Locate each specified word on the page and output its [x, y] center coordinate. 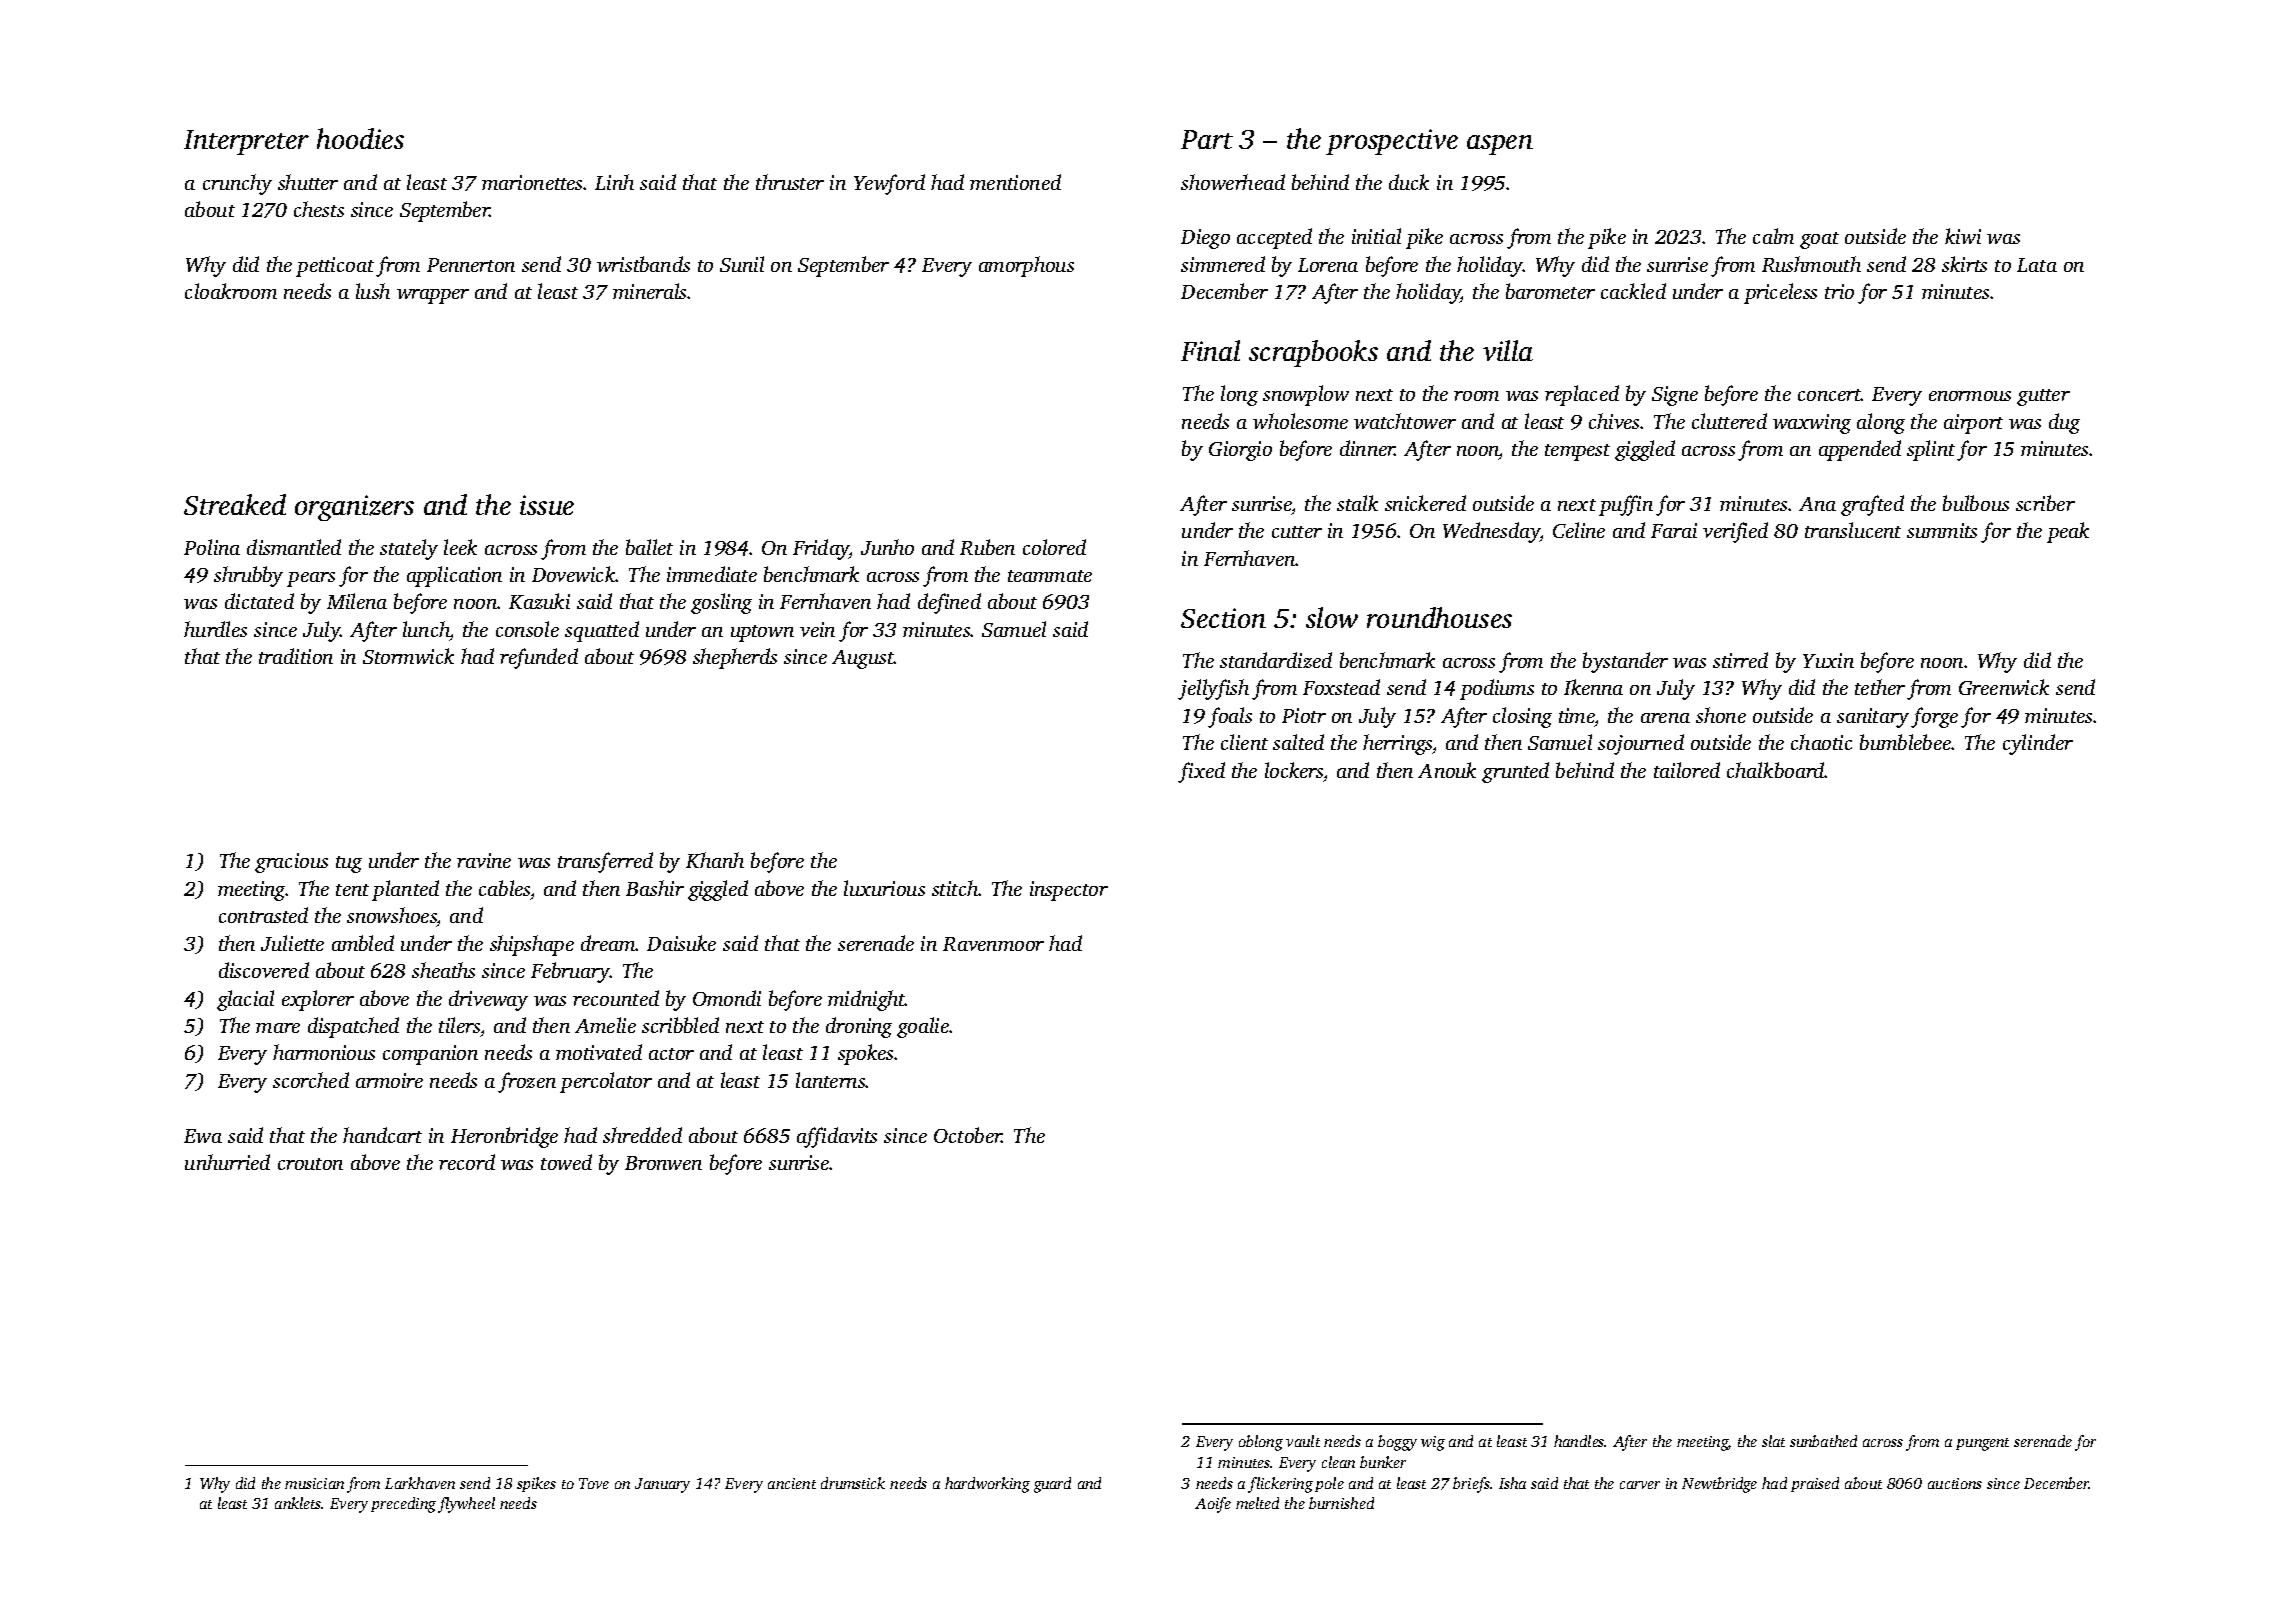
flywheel [466, 1505]
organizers [354, 508]
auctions [1955, 1483]
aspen [1500, 145]
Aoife [1213, 1505]
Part [1207, 139]
